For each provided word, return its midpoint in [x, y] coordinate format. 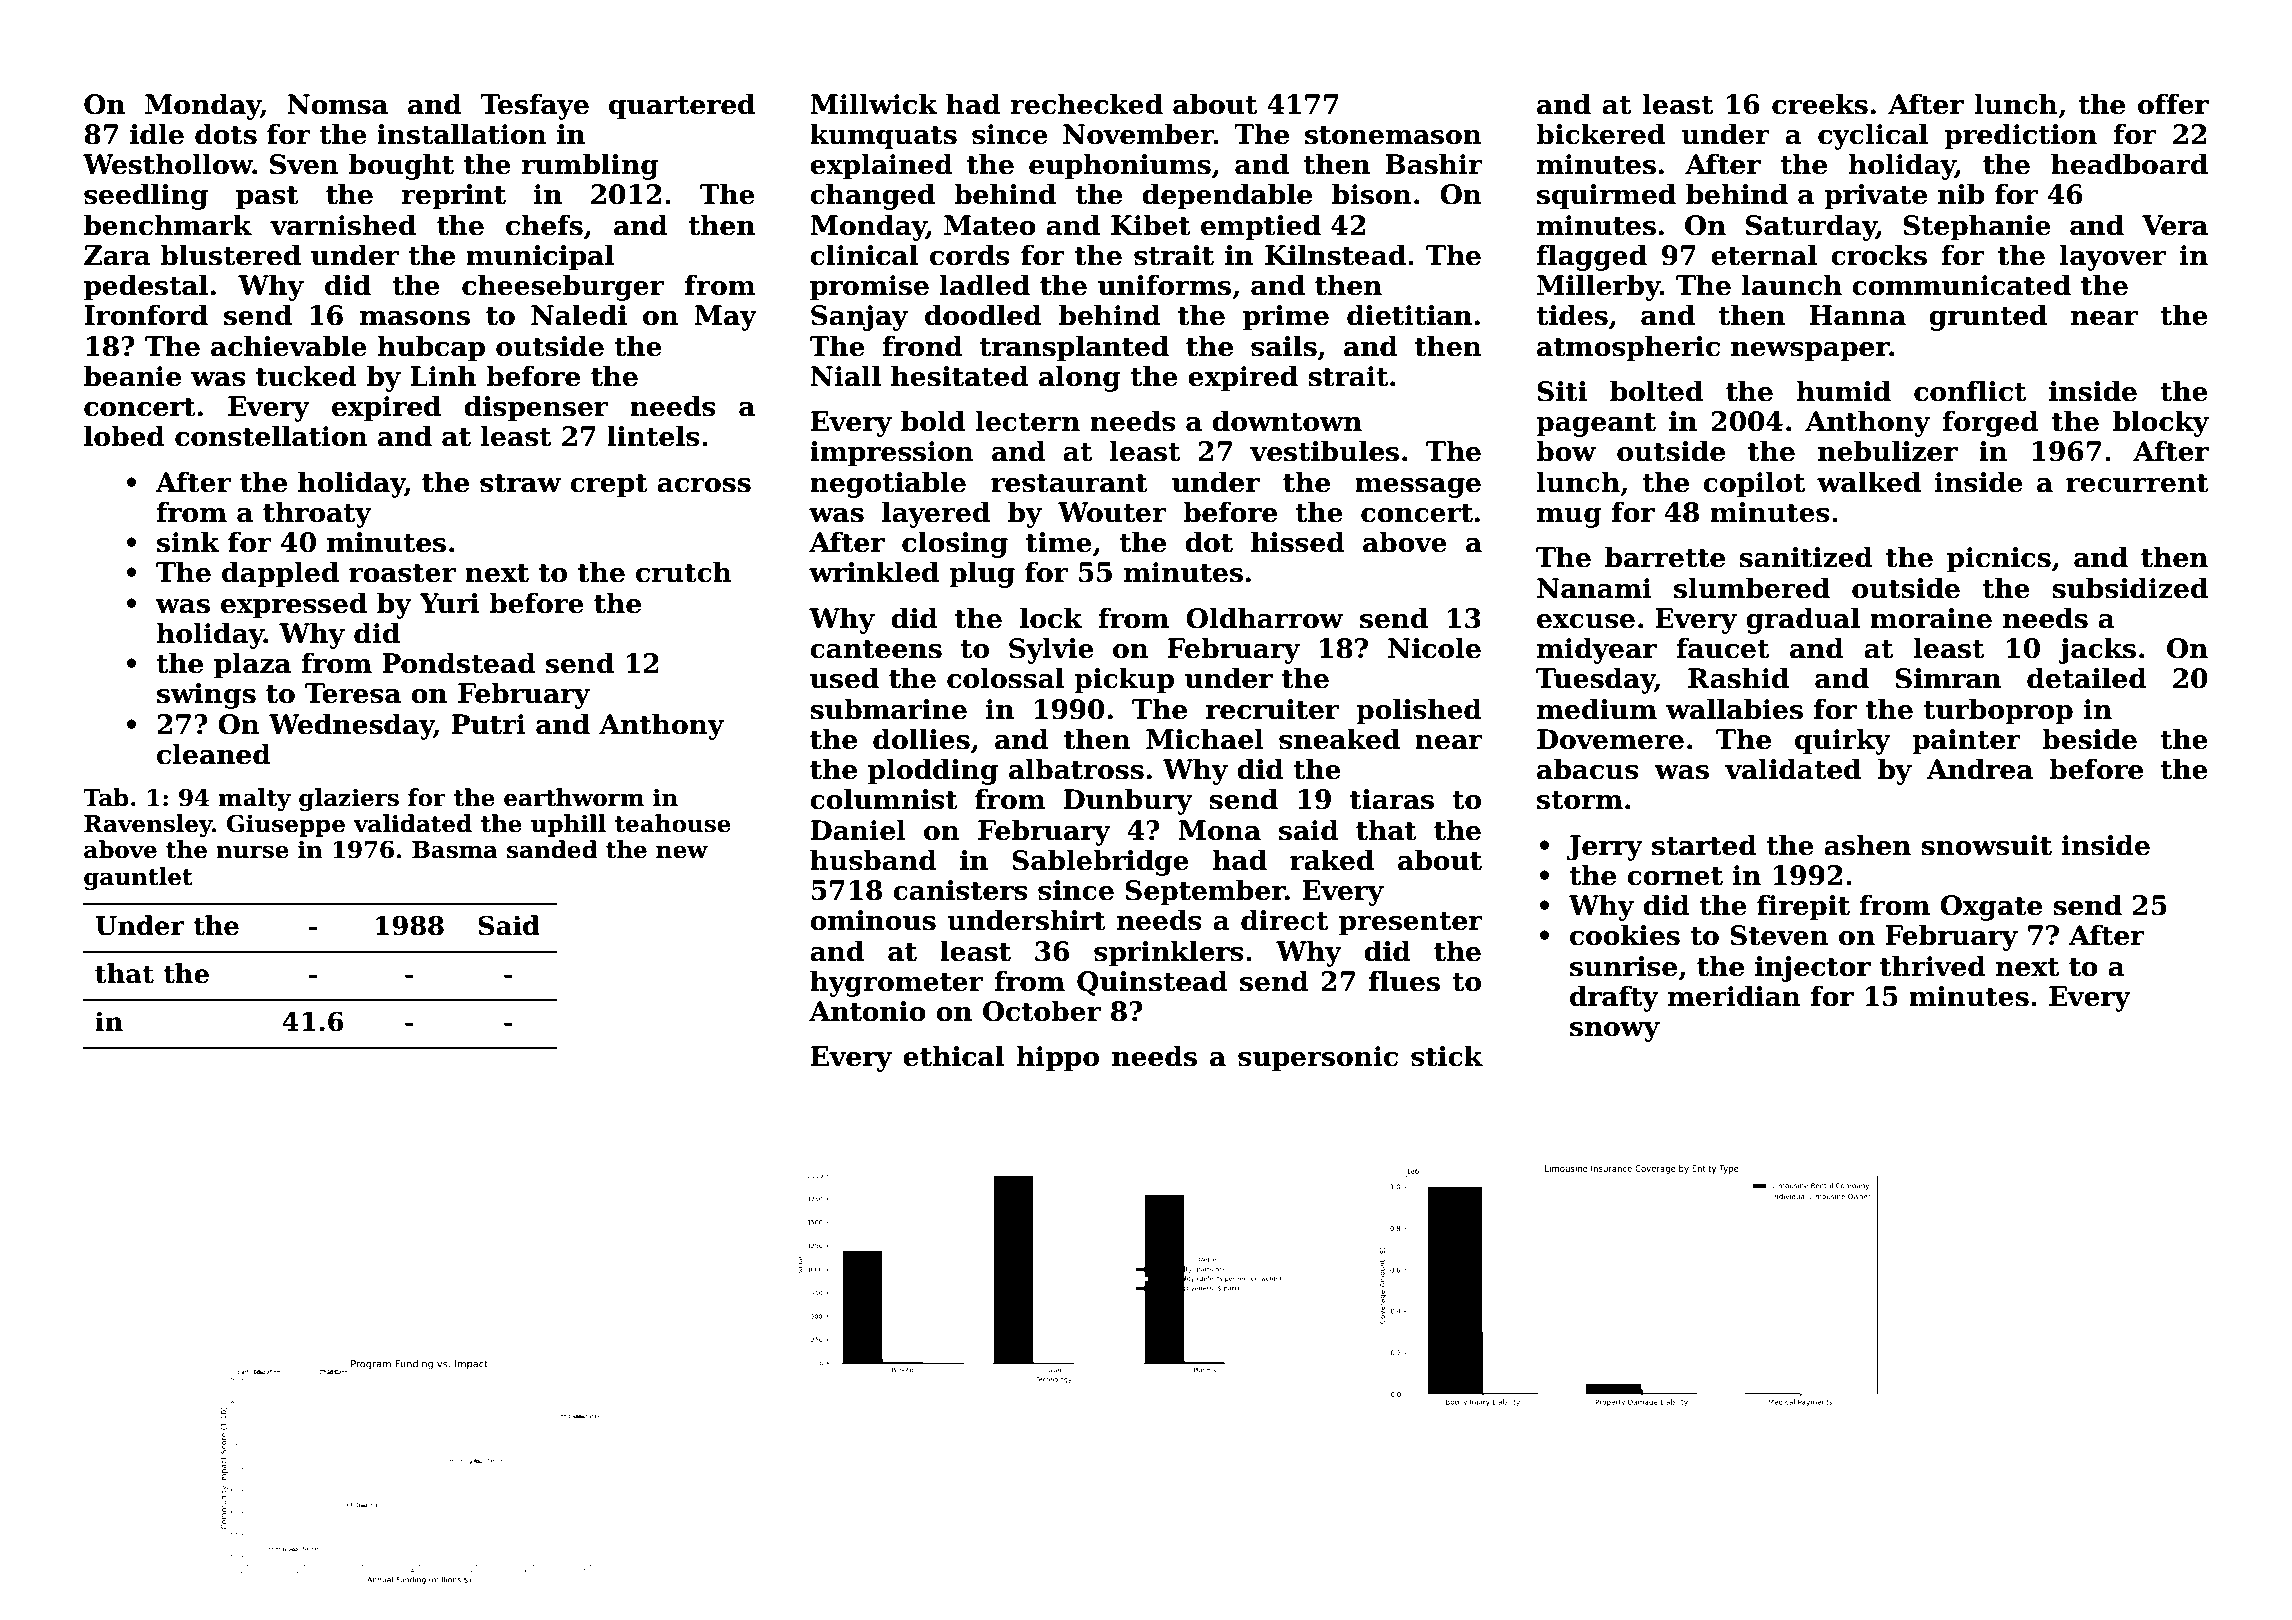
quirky [1843, 741]
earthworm [574, 797]
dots [226, 134]
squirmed [1606, 196]
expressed [294, 605]
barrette [1665, 557]
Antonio [867, 1011]
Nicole [1434, 648]
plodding [933, 771]
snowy [1615, 1032]
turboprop [1998, 711]
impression [892, 454]
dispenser [536, 408]
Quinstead [1152, 983]
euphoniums [1120, 166]
